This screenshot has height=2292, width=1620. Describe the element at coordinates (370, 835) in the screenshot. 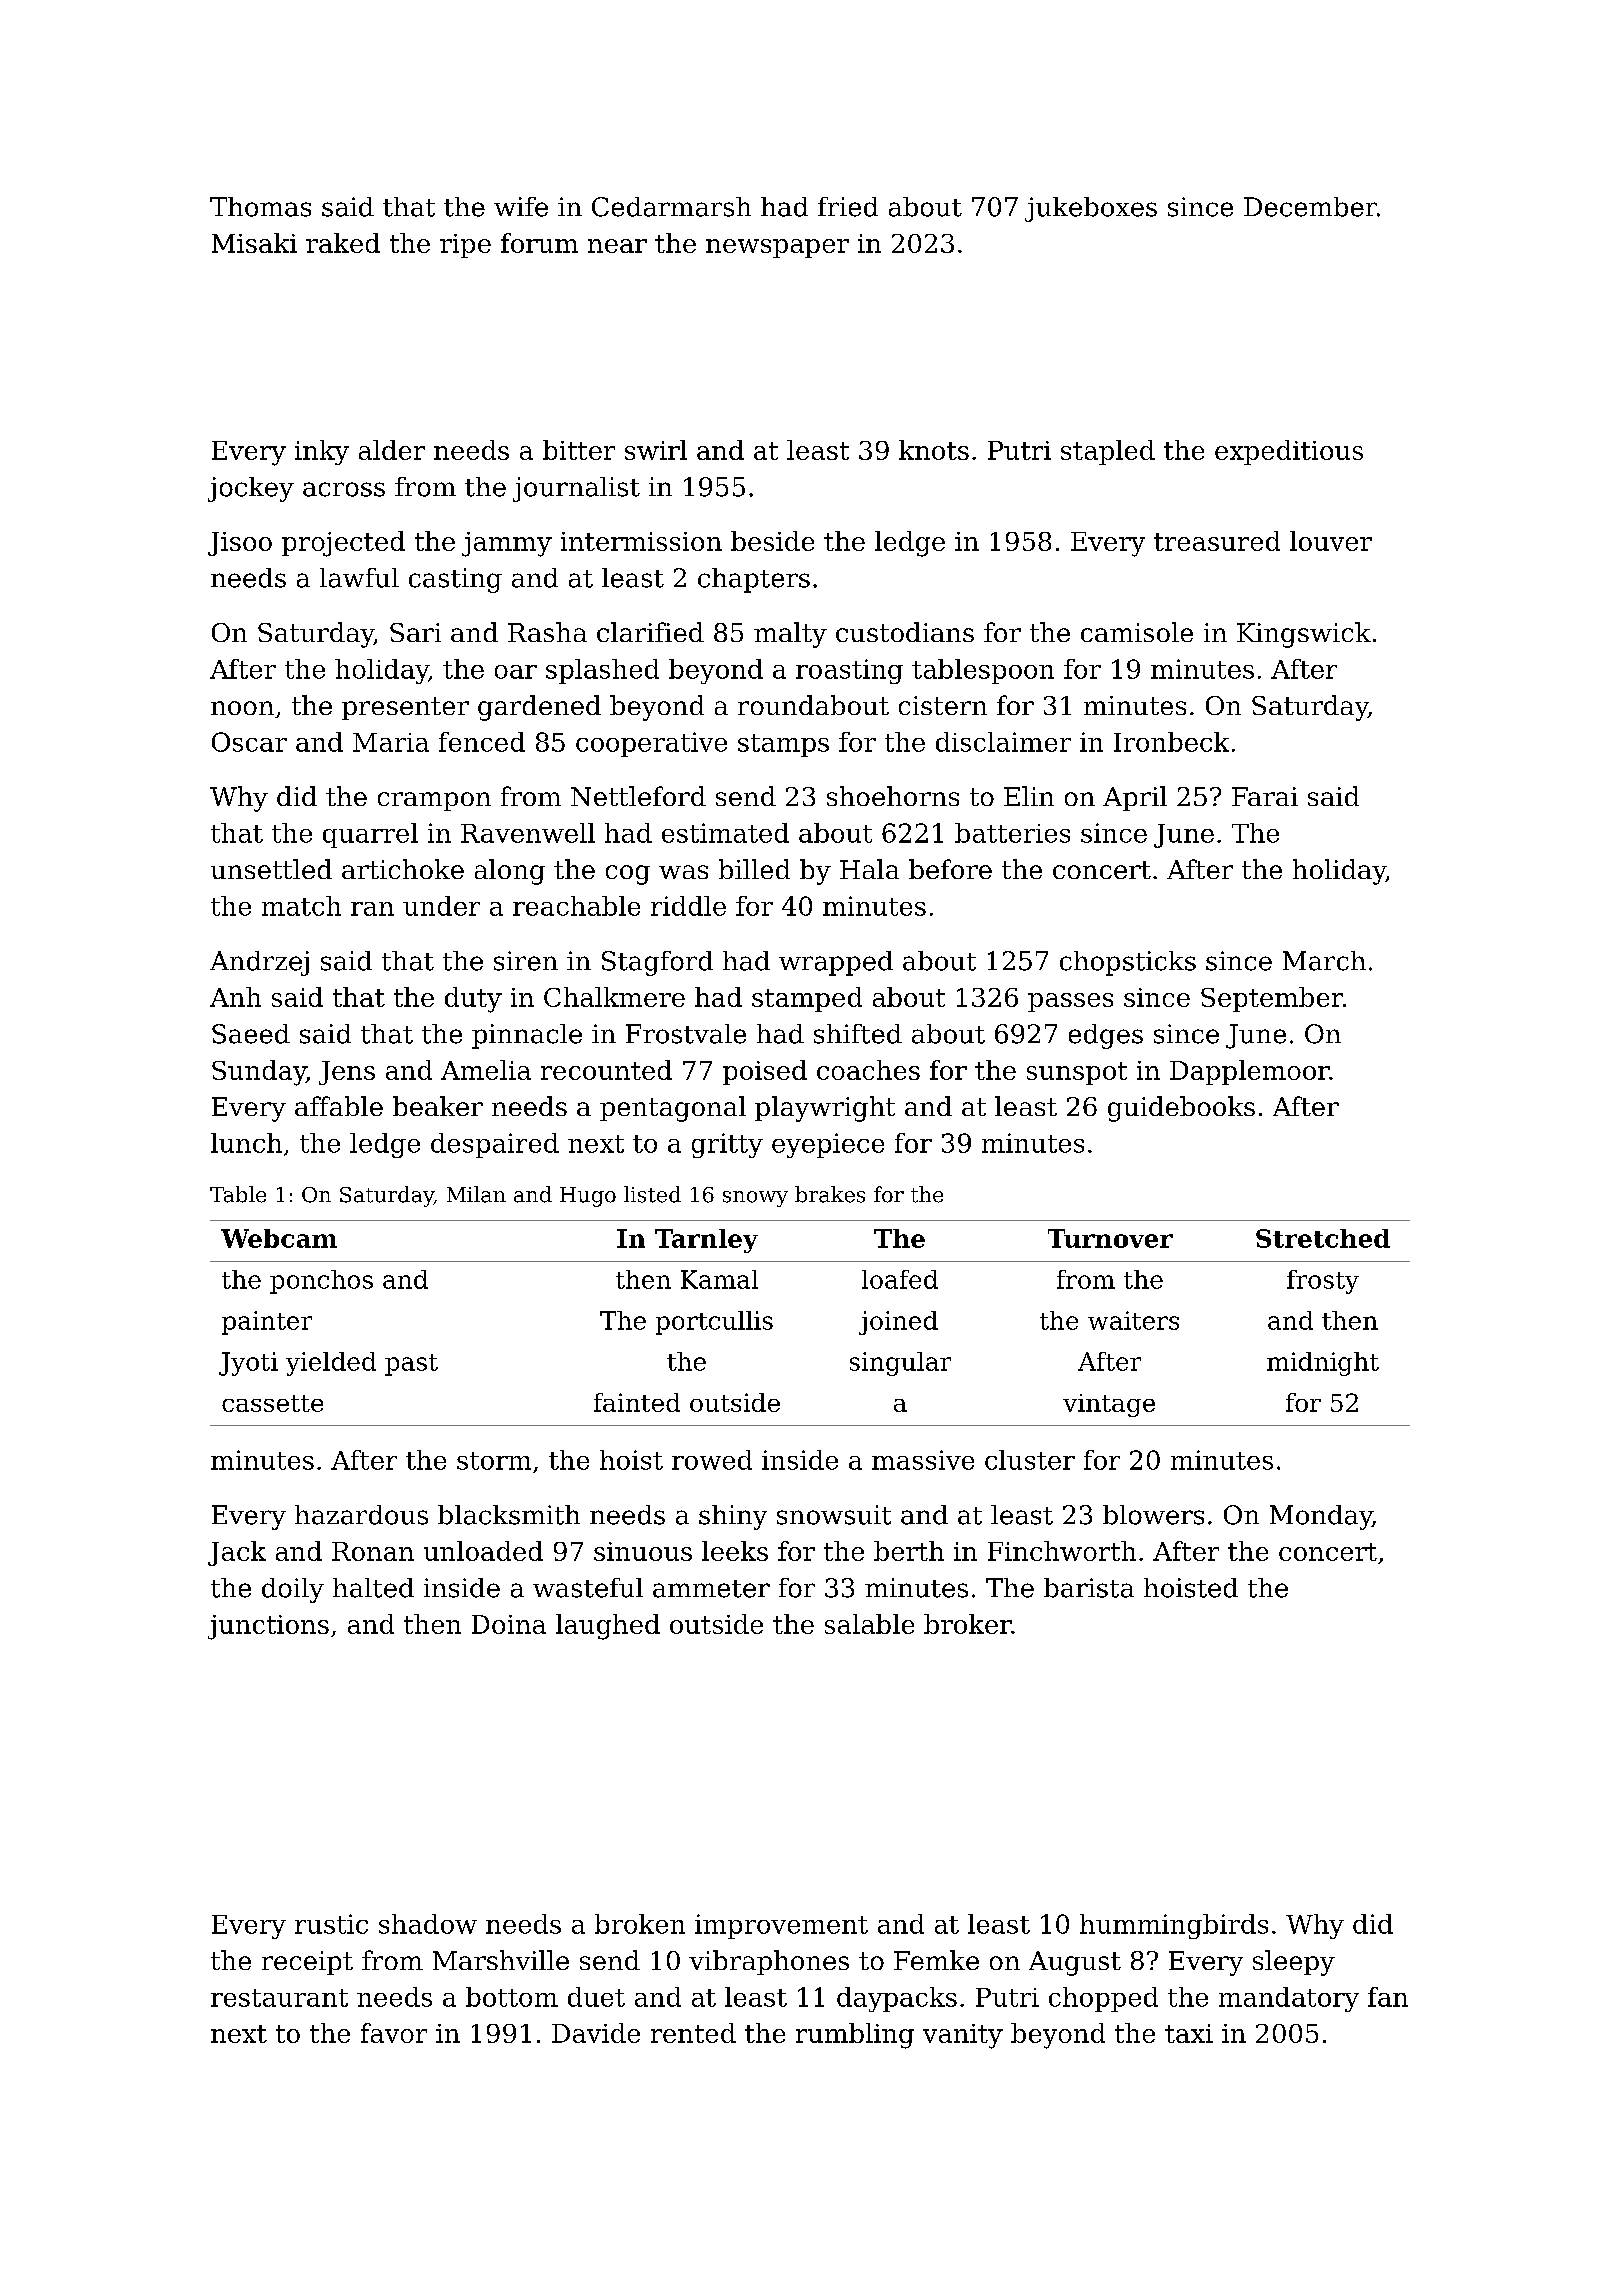

I see `quarrel` at that location.
